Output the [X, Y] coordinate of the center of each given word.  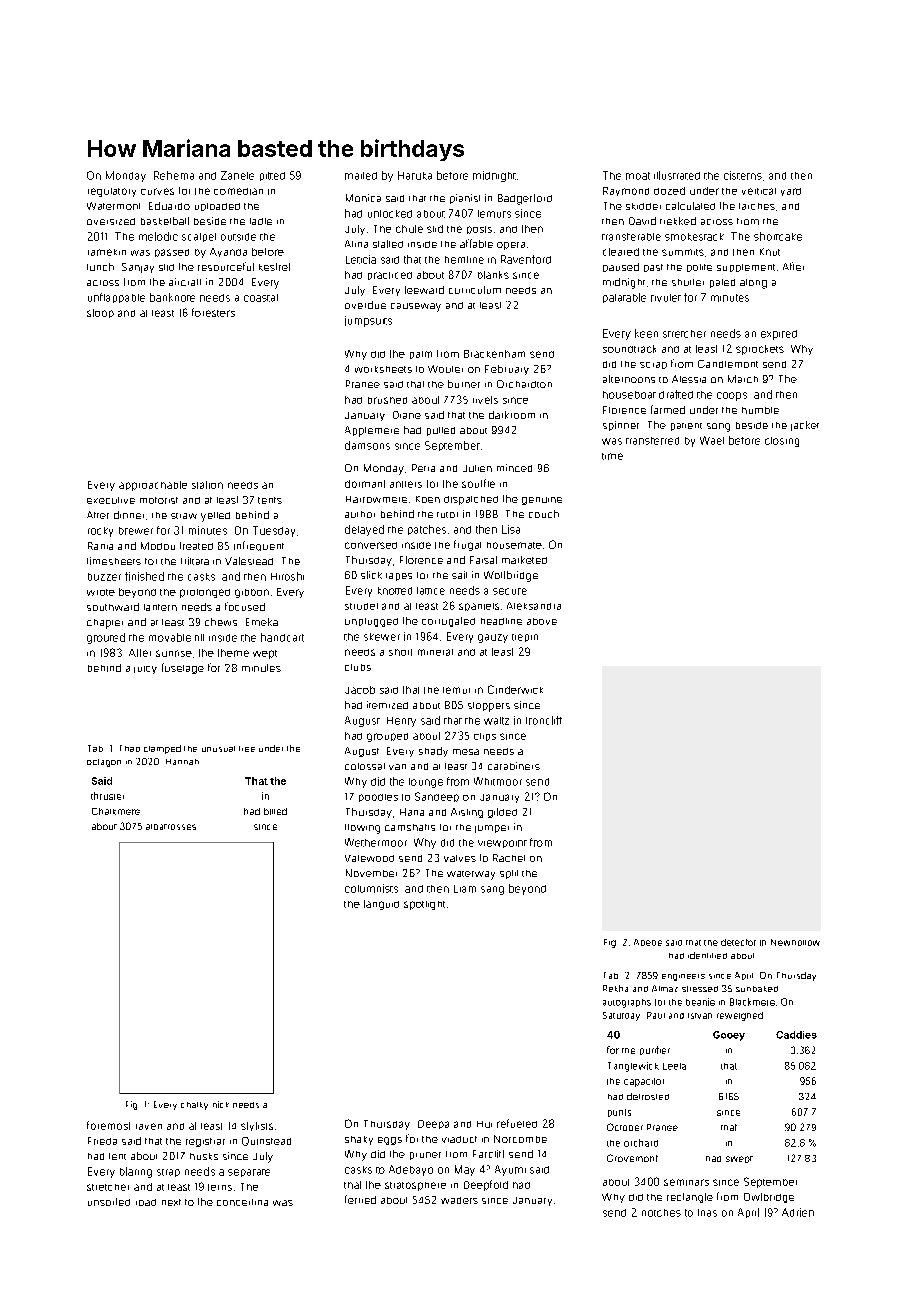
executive [111, 500]
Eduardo [169, 206]
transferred [652, 441]
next [171, 1202]
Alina [356, 244]
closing [782, 442]
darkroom [512, 415]
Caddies [796, 1035]
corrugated [448, 622]
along [753, 284]
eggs [390, 1141]
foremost [108, 1125]
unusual [218, 749]
